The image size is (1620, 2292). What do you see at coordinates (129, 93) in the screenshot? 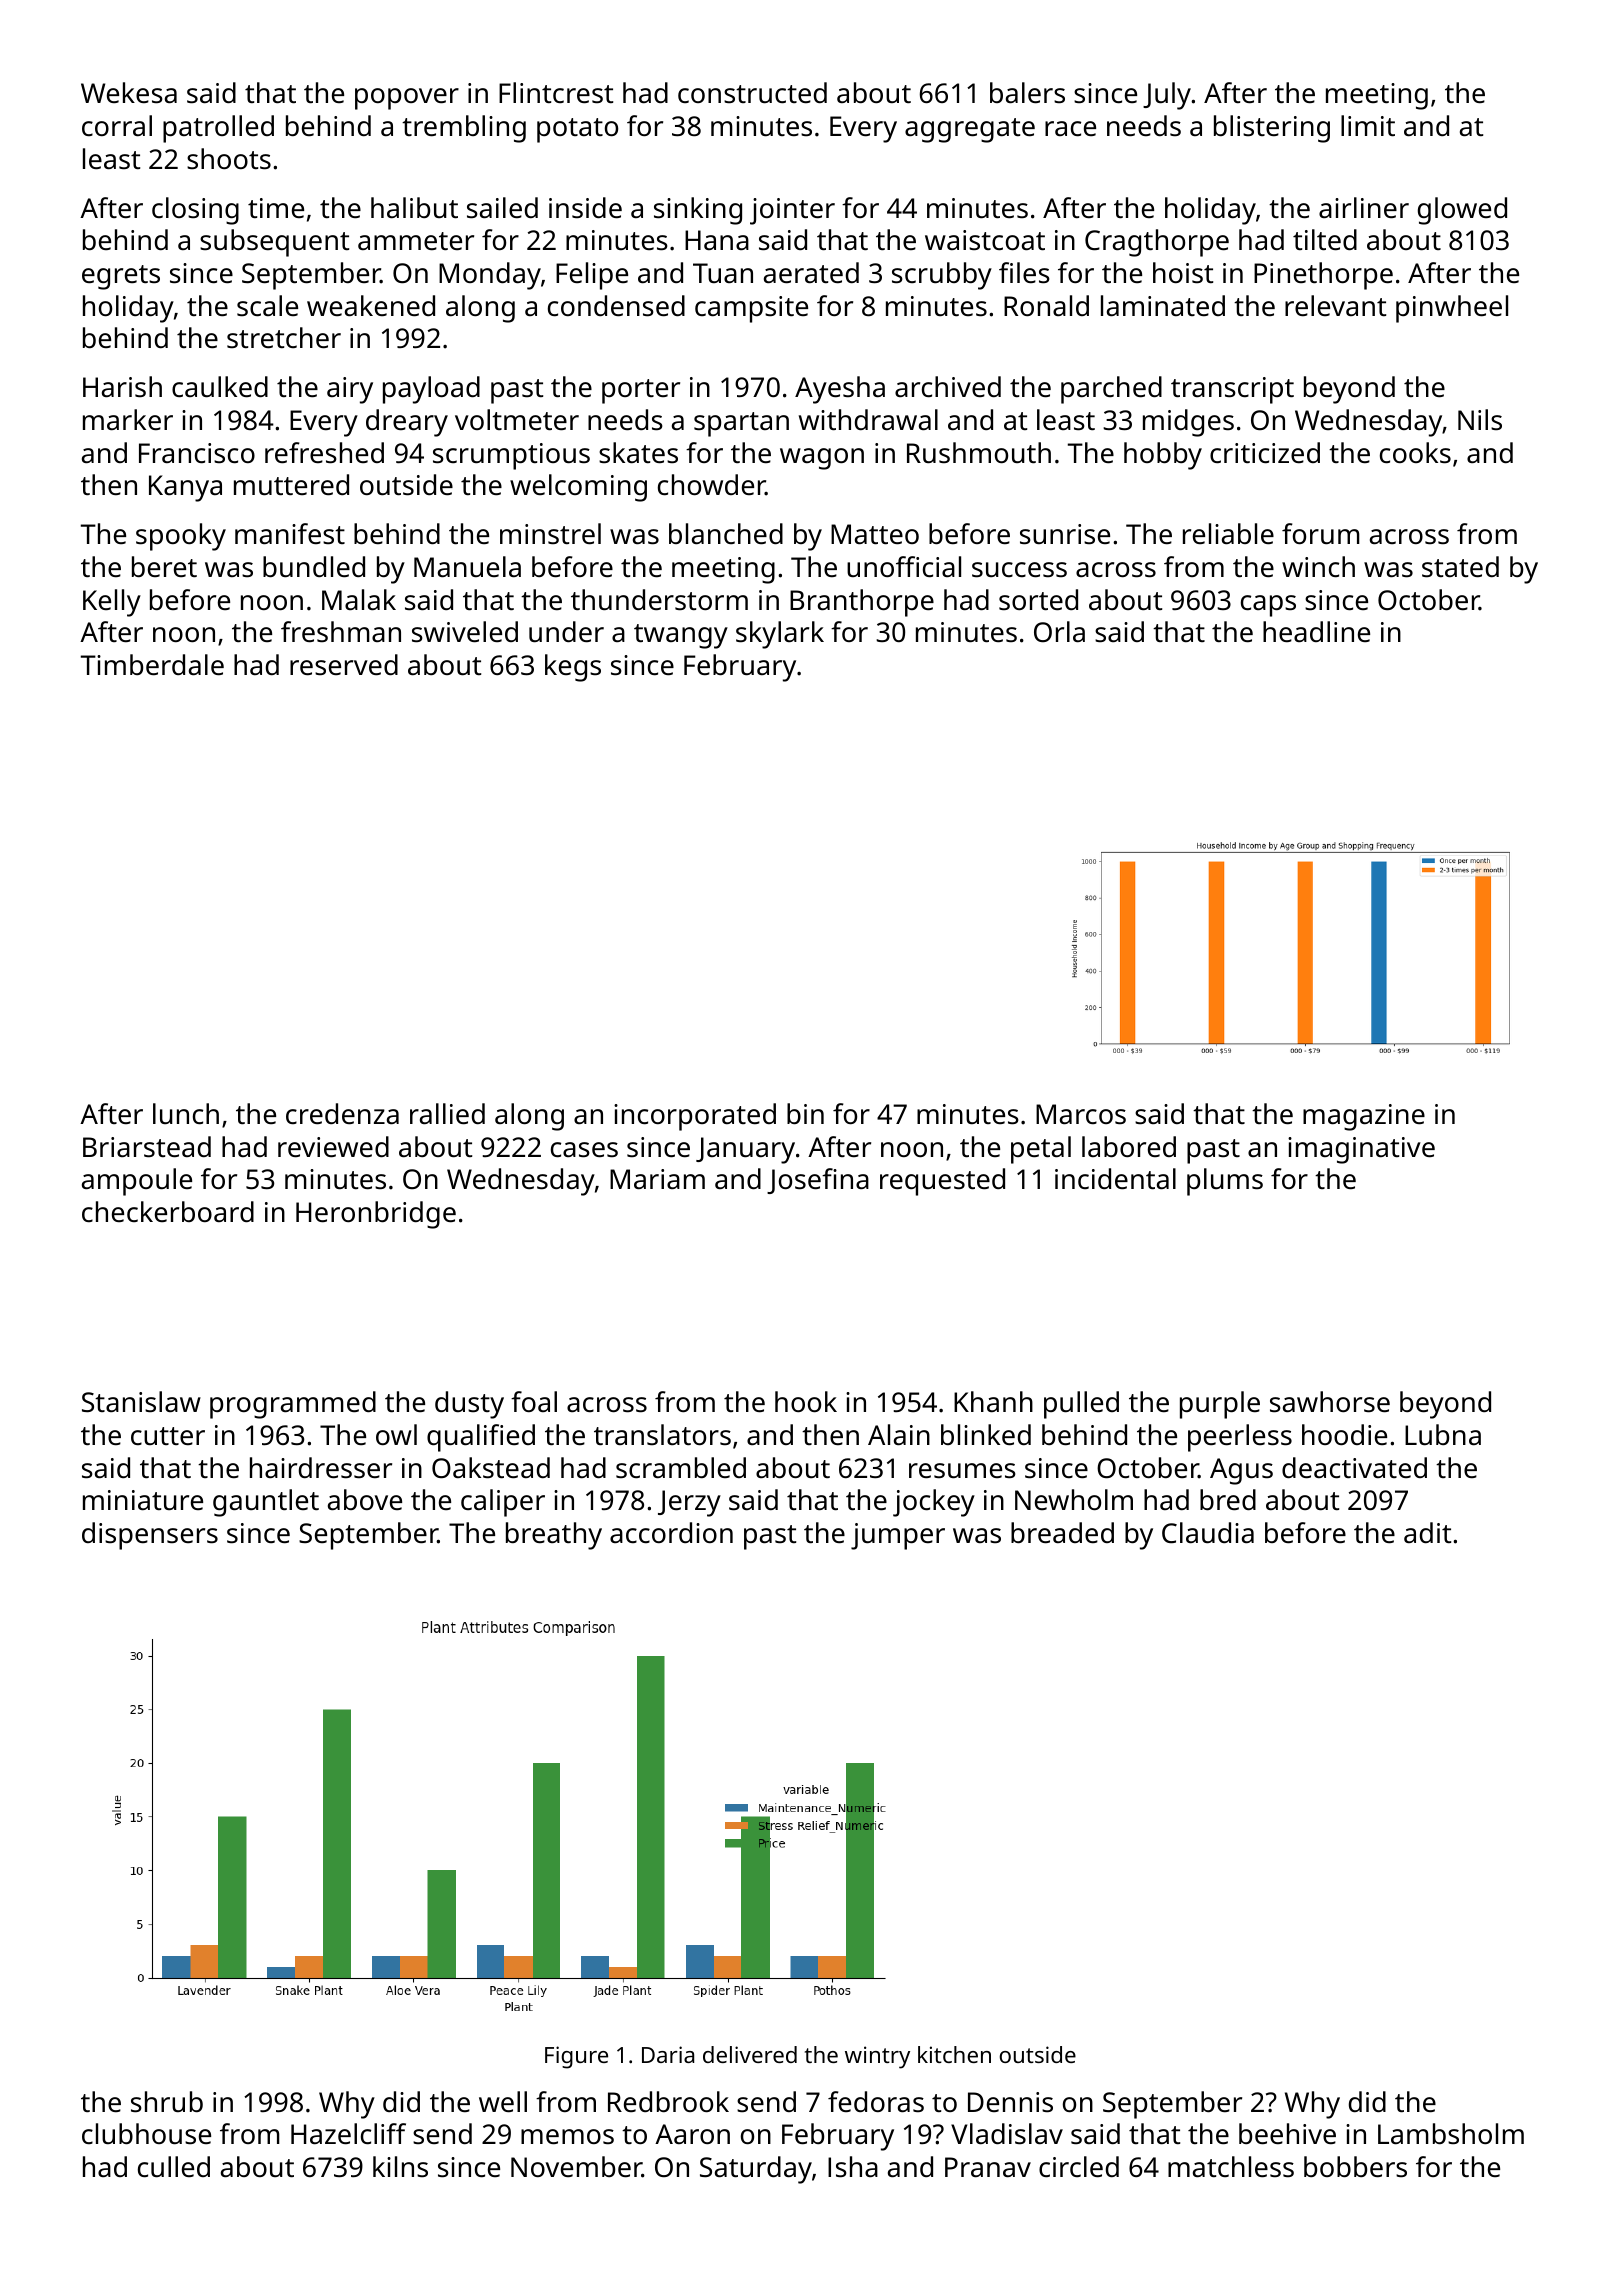
I see `Wekesa` at bounding box center [129, 93].
